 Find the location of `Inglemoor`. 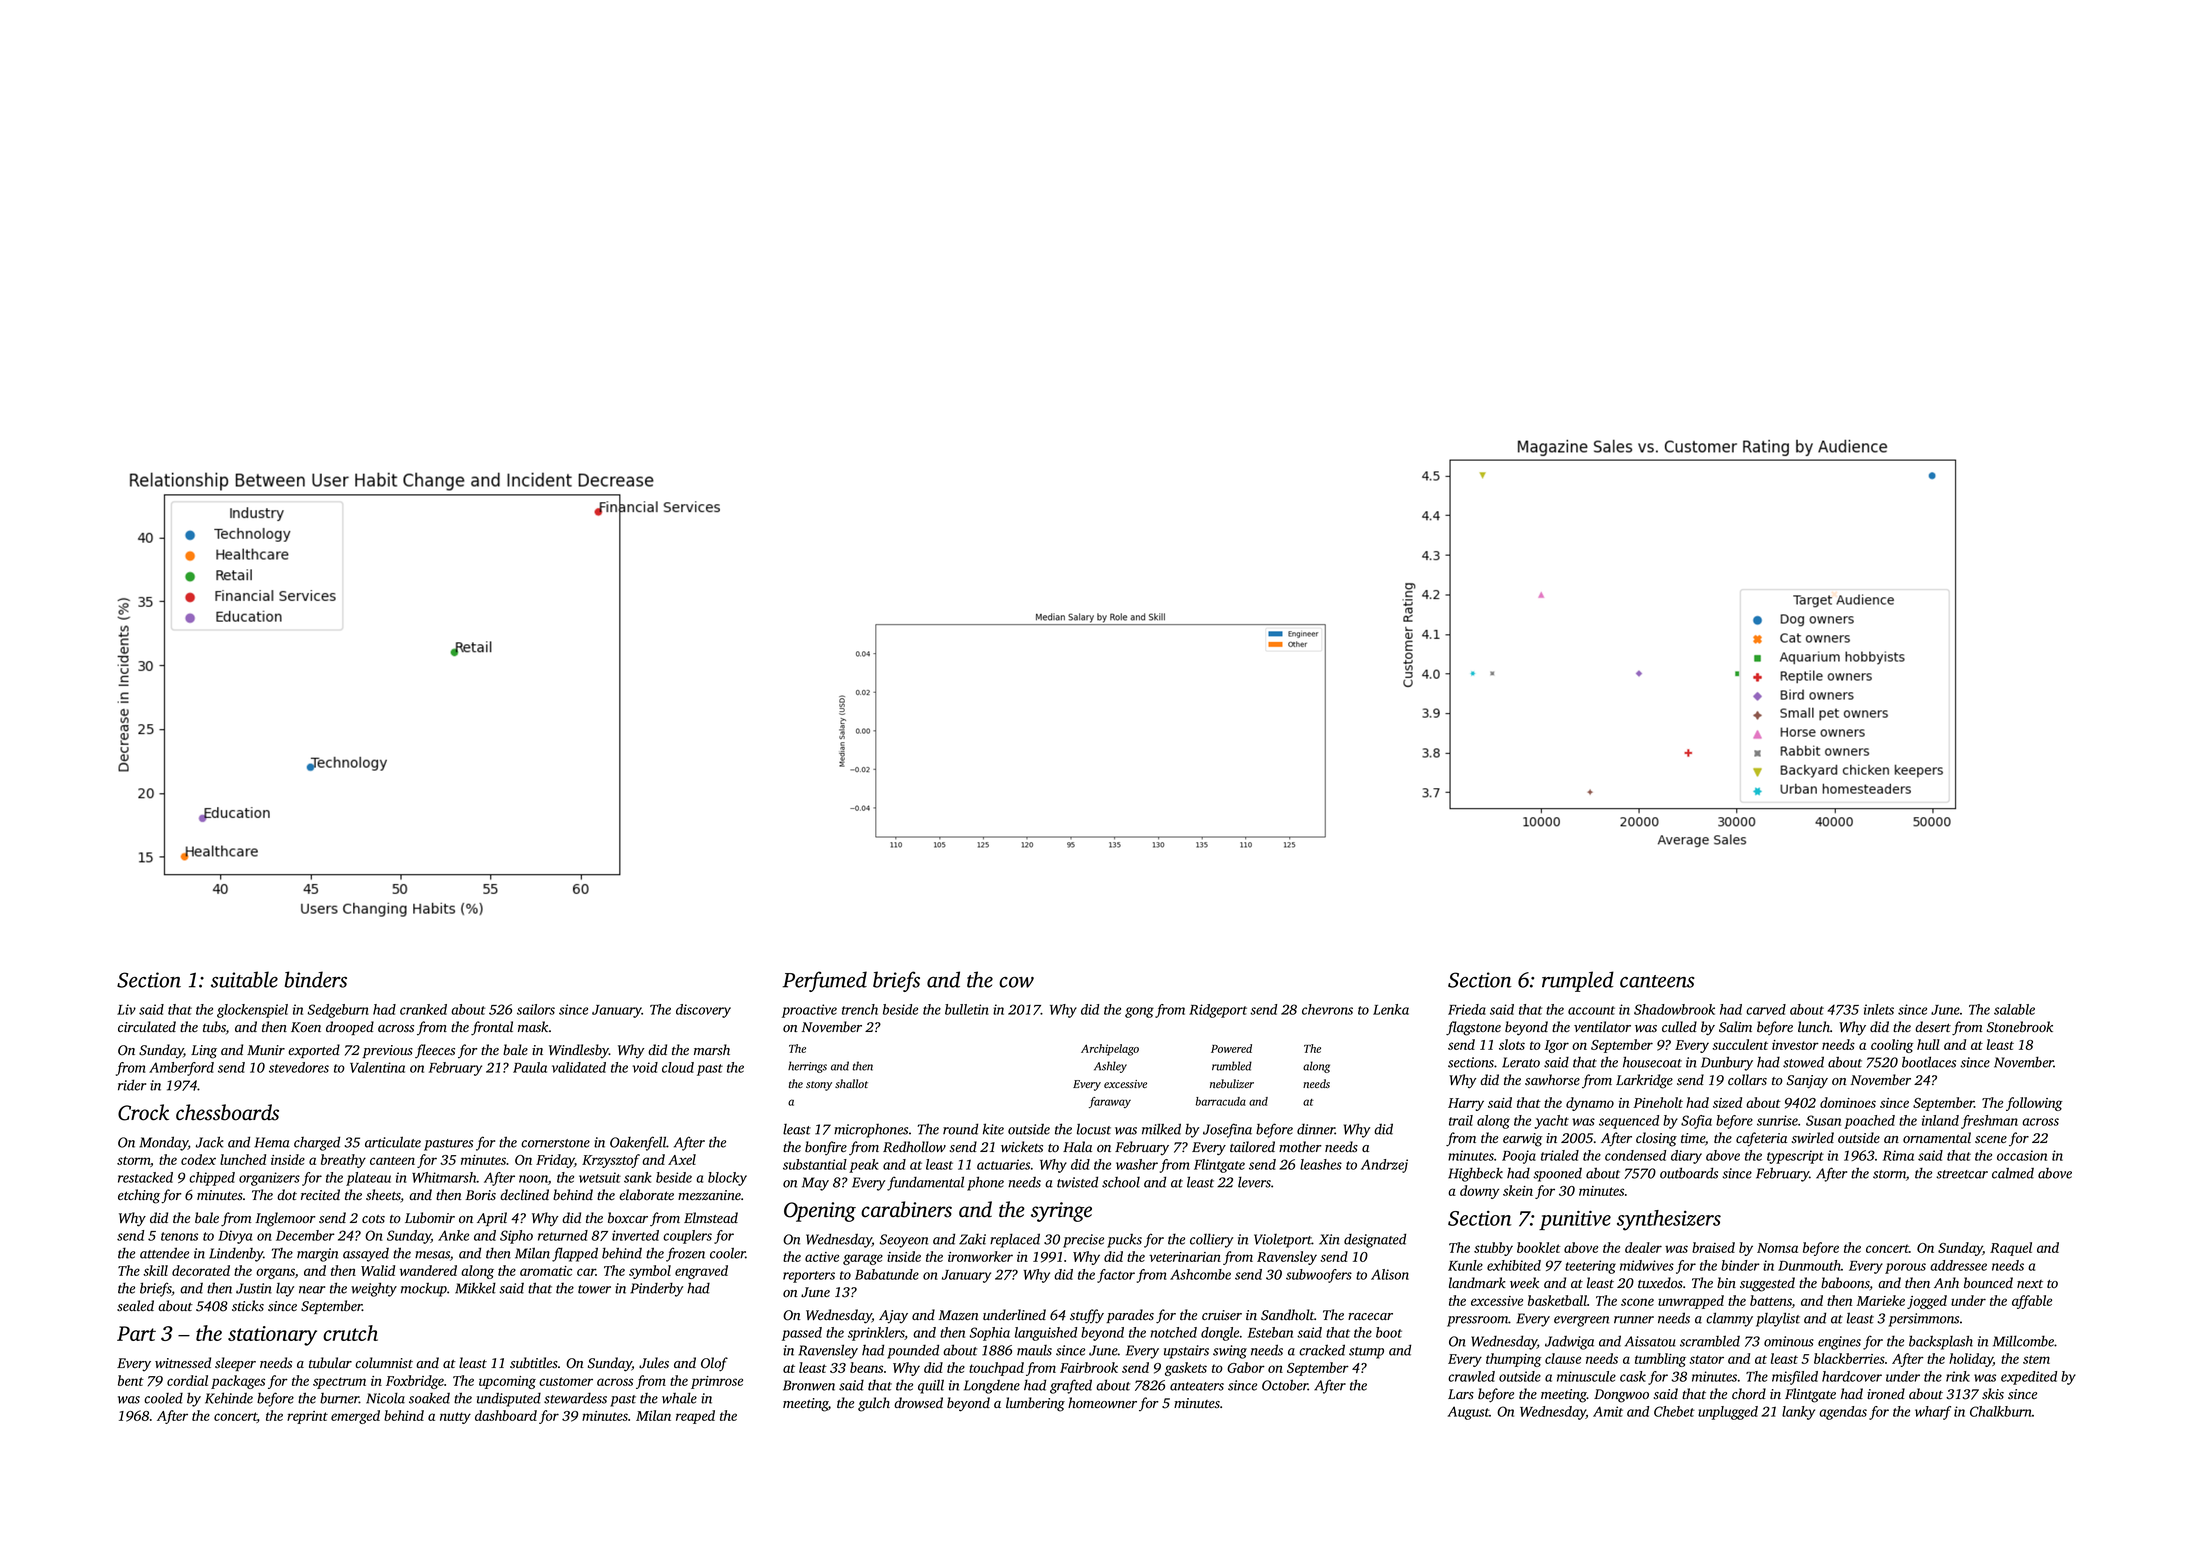

Inglemoor is located at coordinates (285, 1219).
